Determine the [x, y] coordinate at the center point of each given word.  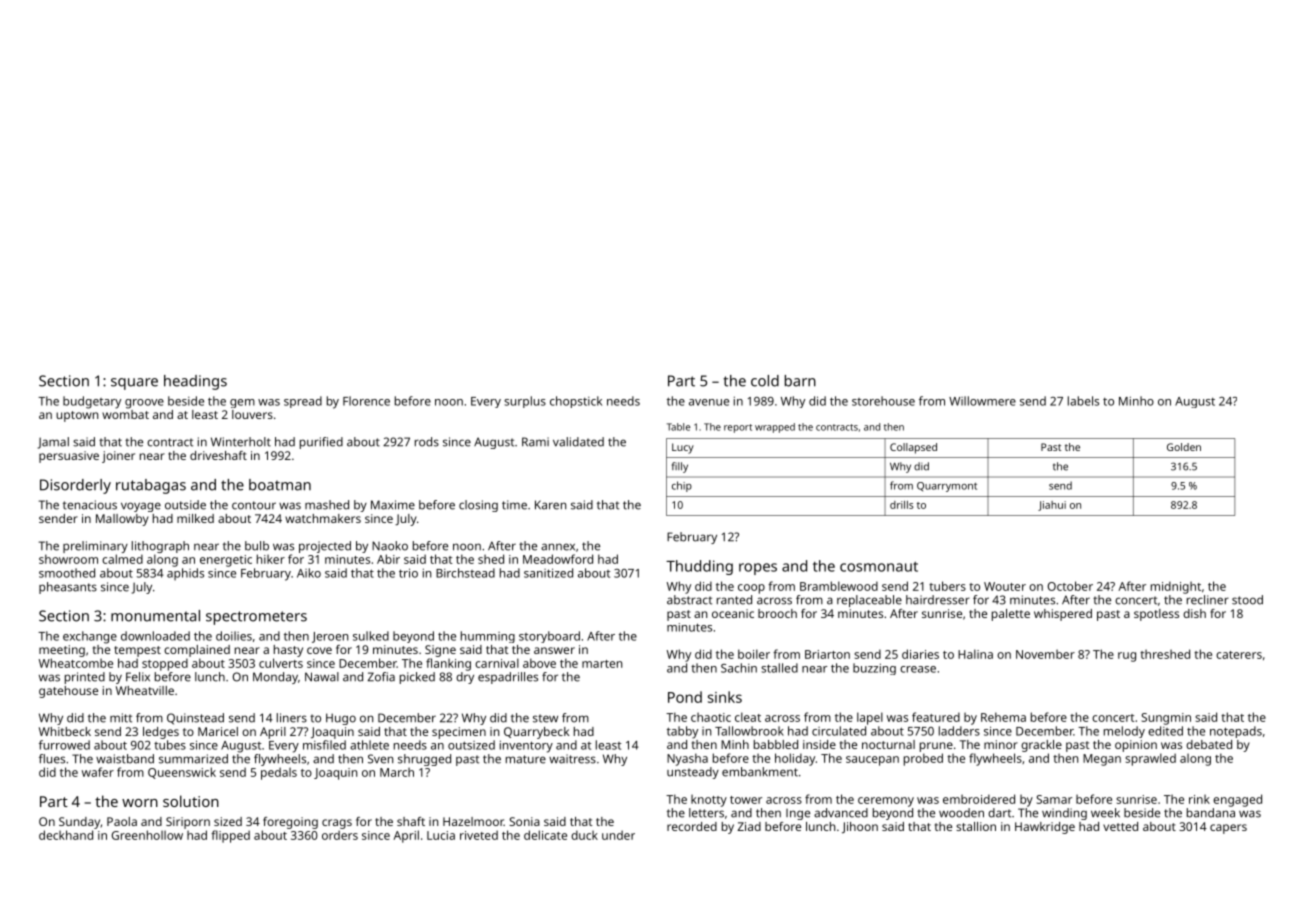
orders [340, 835]
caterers [1239, 655]
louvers [252, 414]
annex [558, 547]
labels [1083, 401]
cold [765, 381]
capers [1228, 829]
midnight [1176, 587]
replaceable [869, 601]
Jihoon [860, 828]
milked [195, 518]
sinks [725, 697]
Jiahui [1052, 506]
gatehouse [68, 692]
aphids [185, 574]
